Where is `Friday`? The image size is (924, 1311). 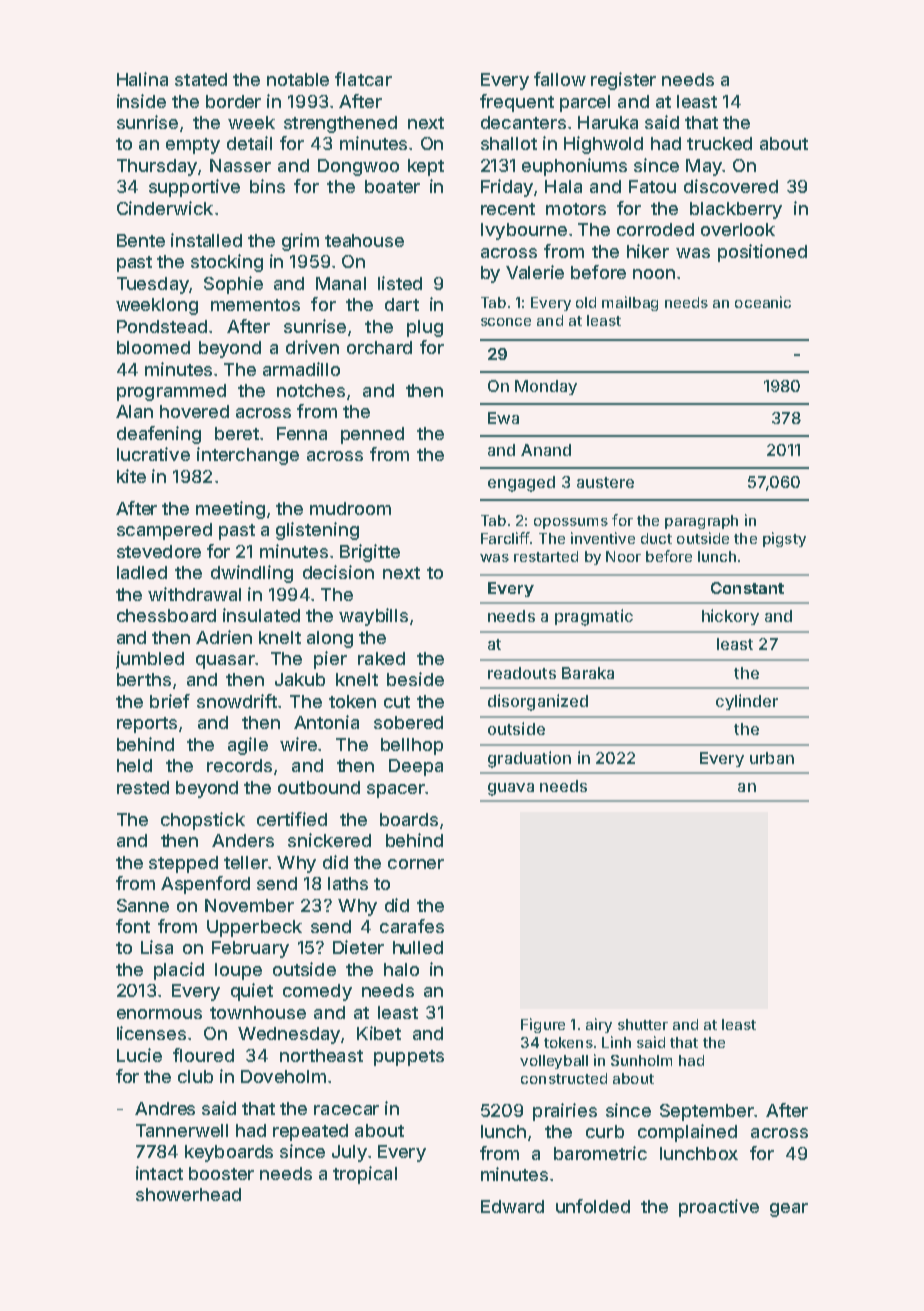 Friday is located at coordinates (507, 188).
